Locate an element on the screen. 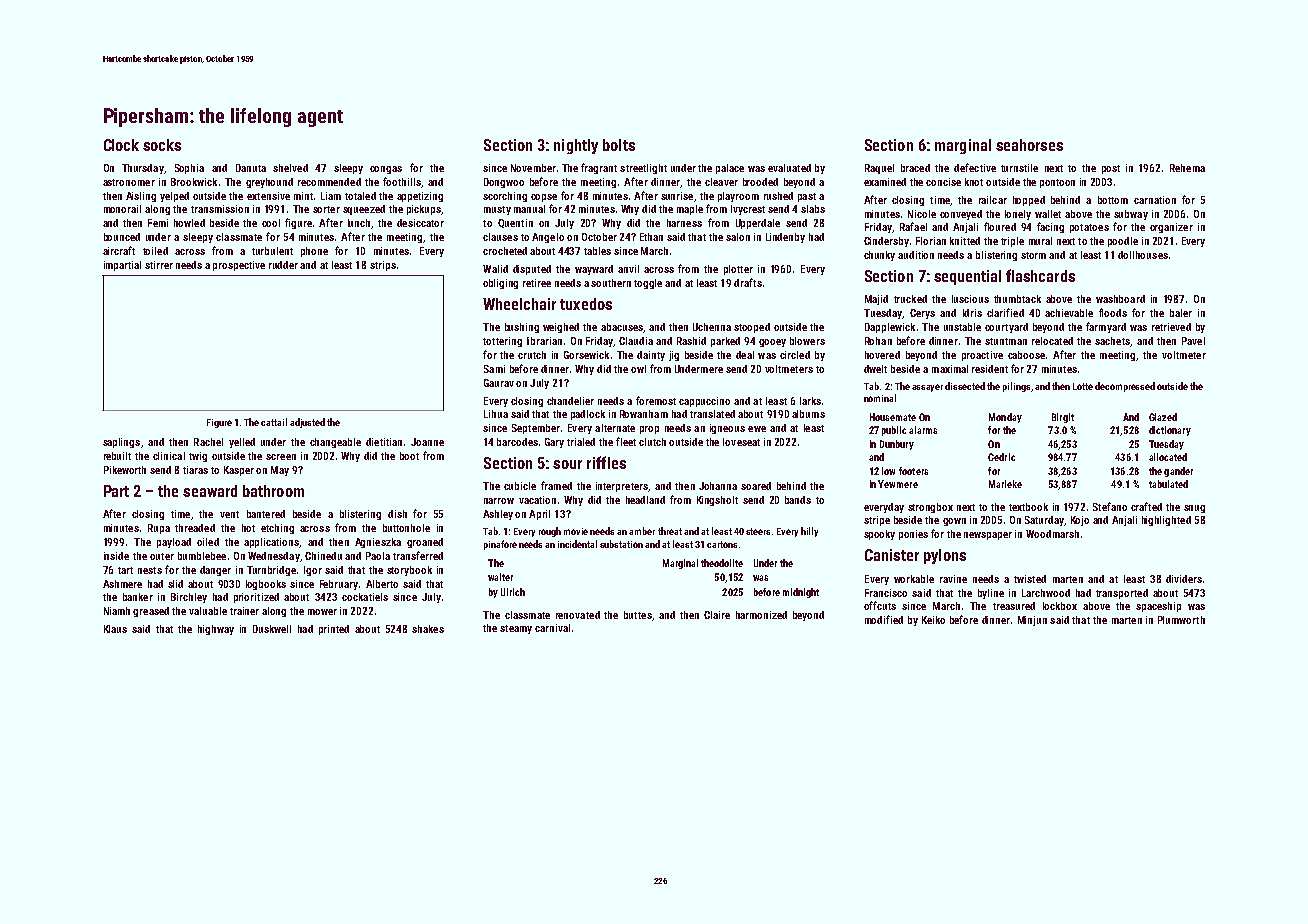  seahorses is located at coordinates (1029, 145).
